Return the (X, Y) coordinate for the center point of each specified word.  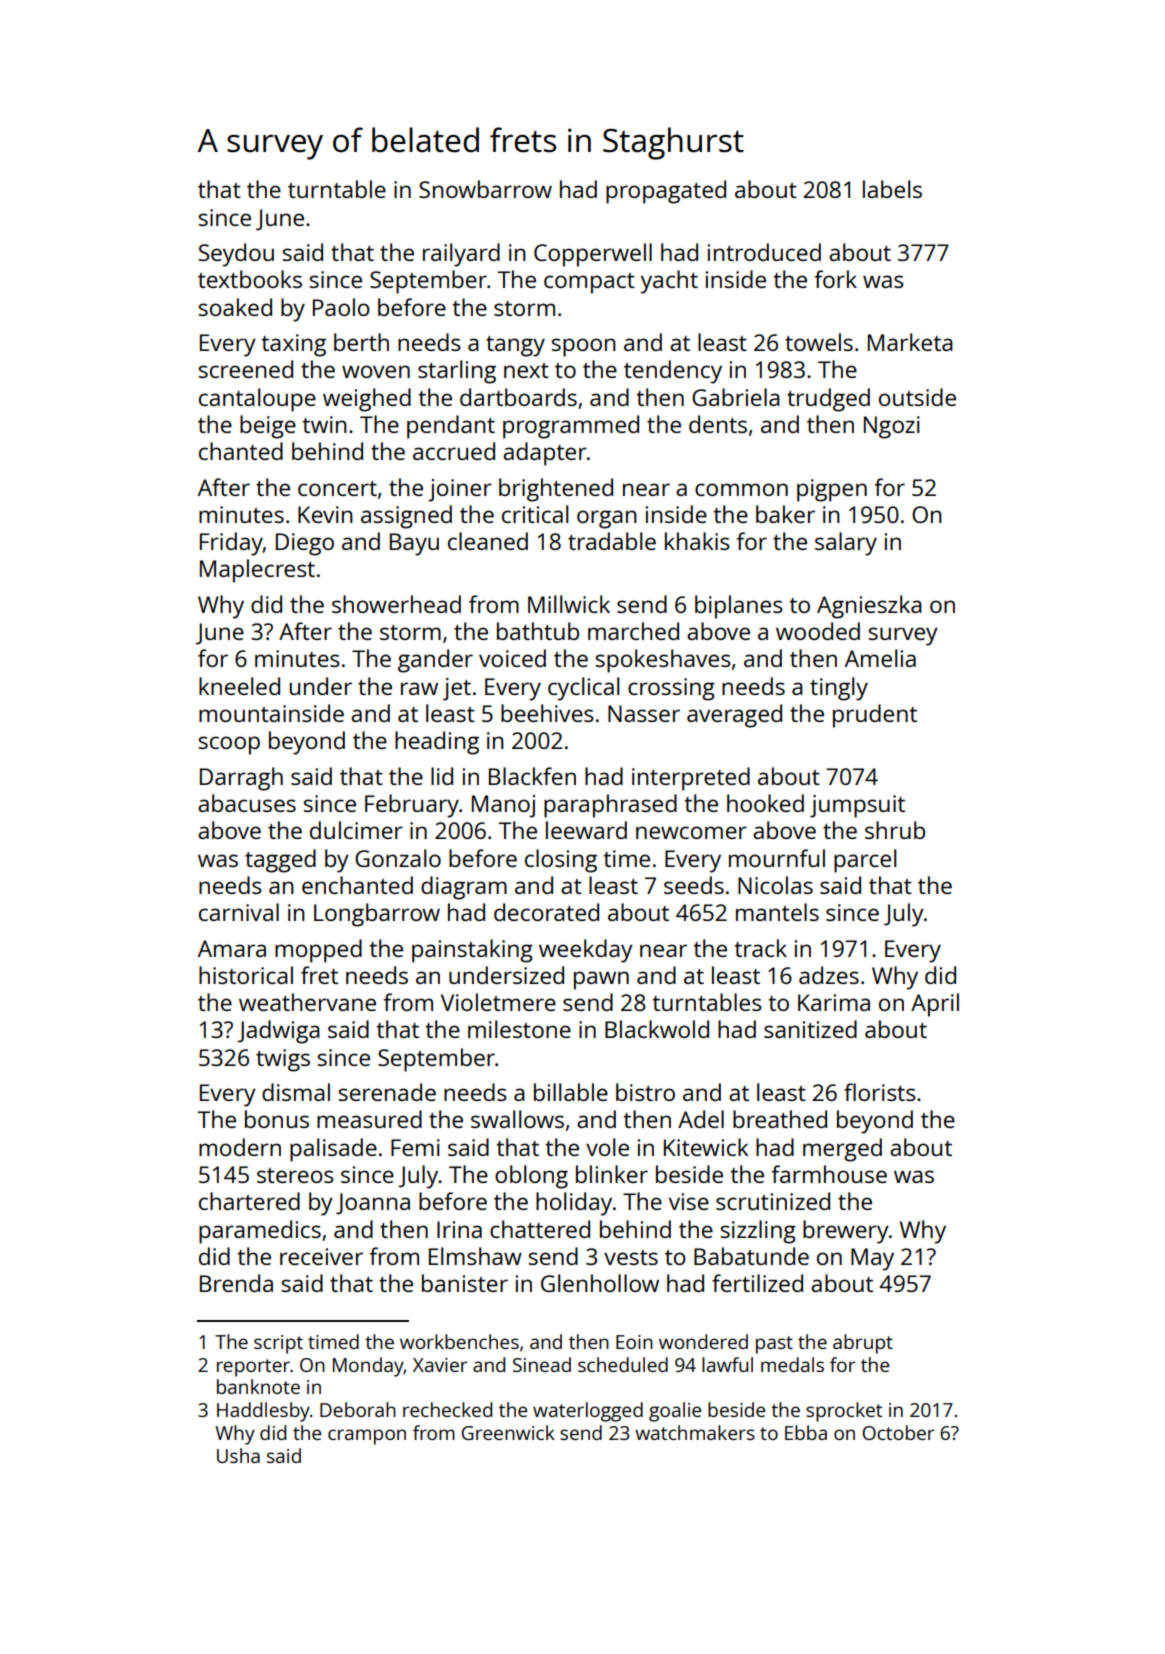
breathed (780, 1119)
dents (718, 424)
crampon (367, 1437)
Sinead (542, 1364)
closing (561, 861)
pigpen (832, 490)
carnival (239, 912)
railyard (461, 255)
